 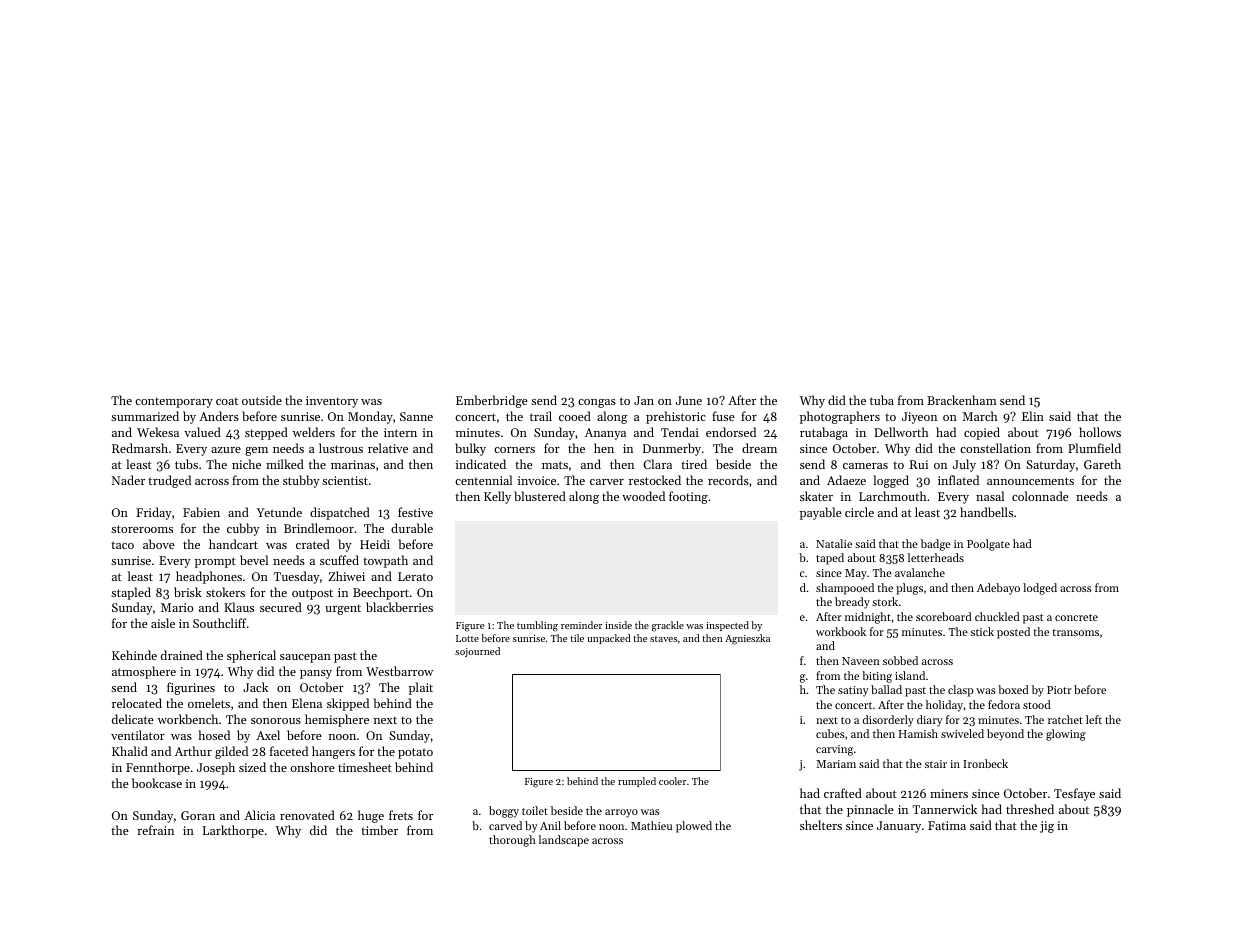 What do you see at coordinates (1074, 794) in the screenshot?
I see `Tesfaye` at bounding box center [1074, 794].
